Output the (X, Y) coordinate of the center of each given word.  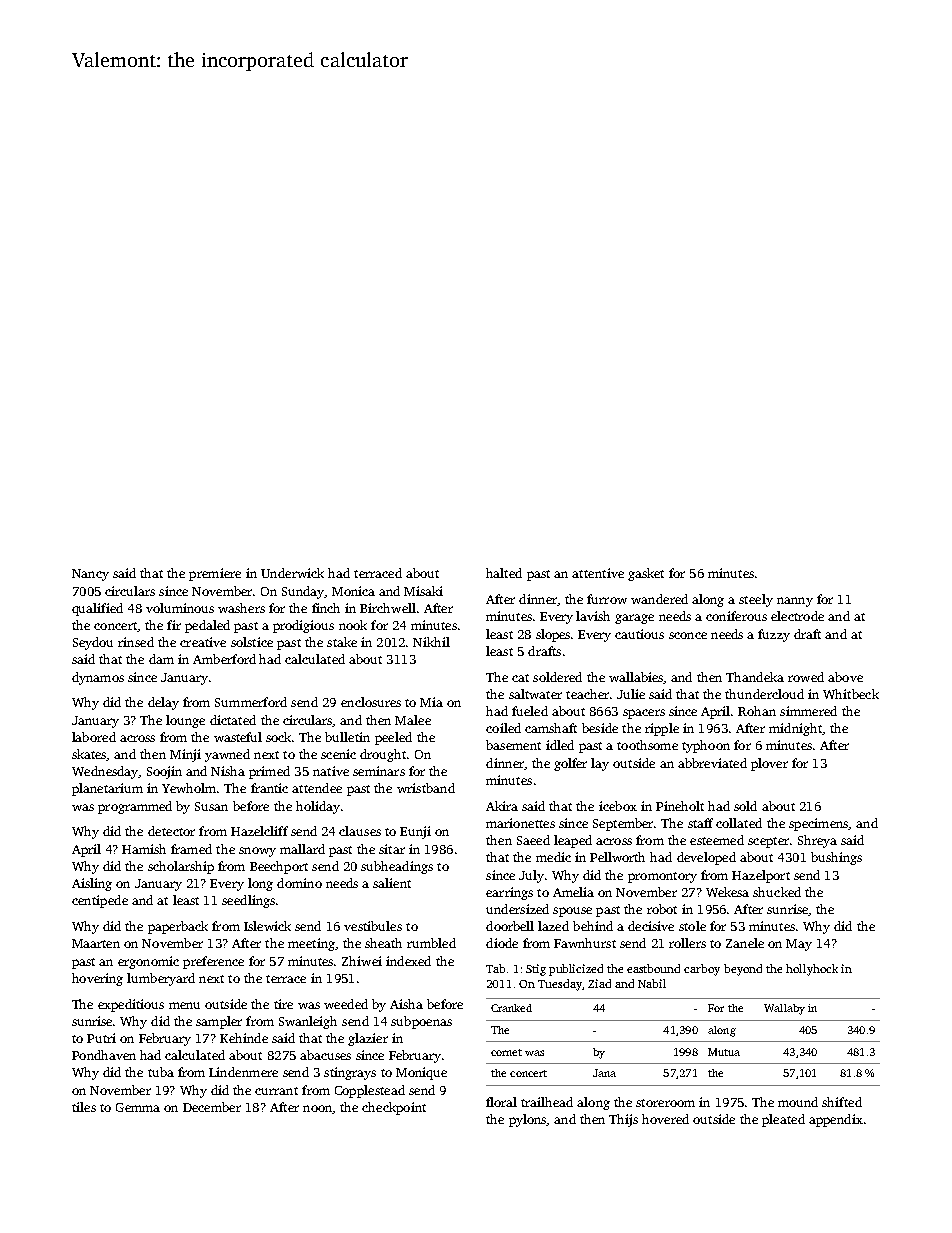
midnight (795, 729)
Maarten (96, 943)
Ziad (599, 983)
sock (279, 737)
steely (756, 600)
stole (692, 926)
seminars (379, 771)
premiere (215, 574)
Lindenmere (243, 1072)
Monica (353, 591)
